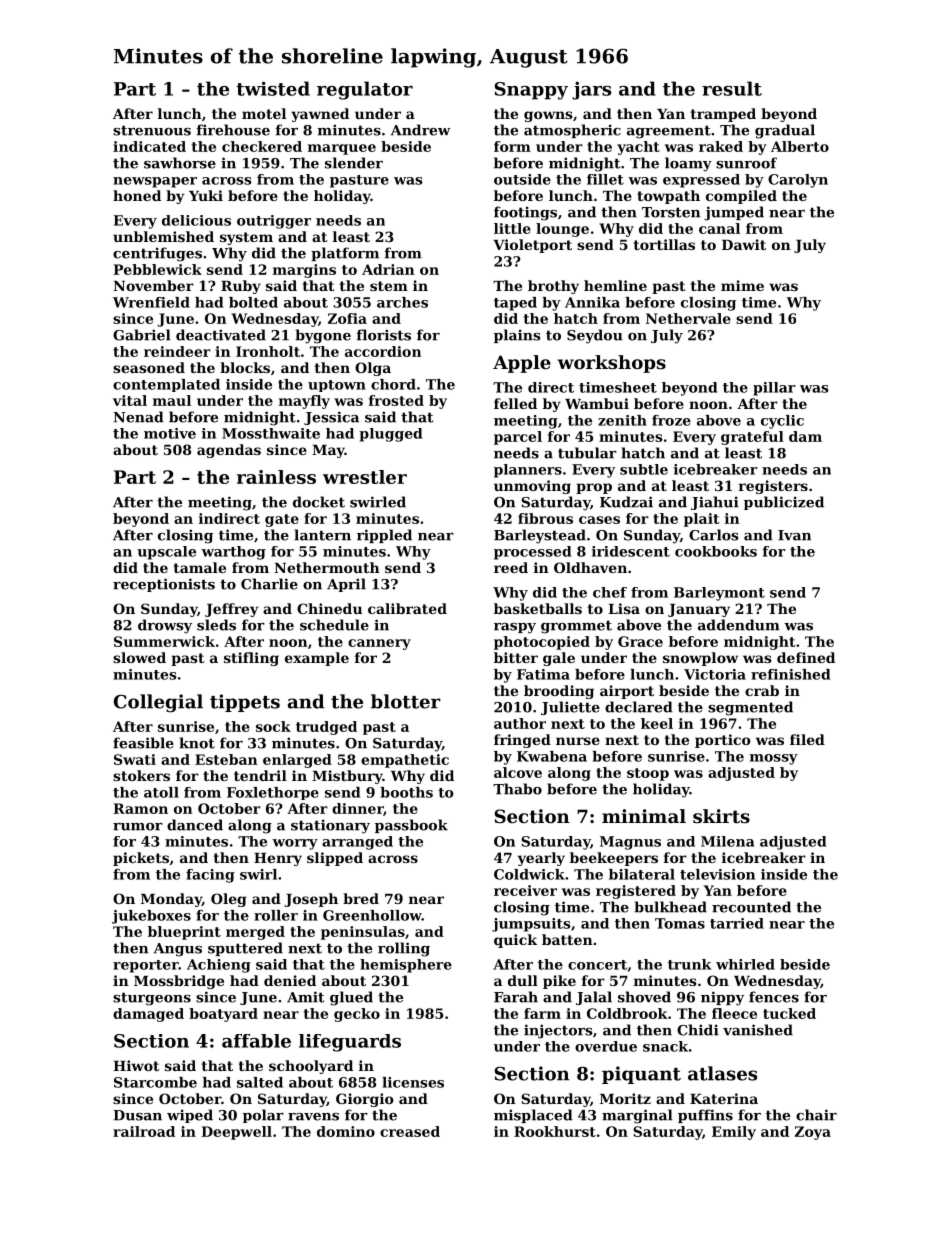 This page has width=952, height=1233. Describe the element at coordinates (273, 88) in the page. I see `twisted` at that location.
